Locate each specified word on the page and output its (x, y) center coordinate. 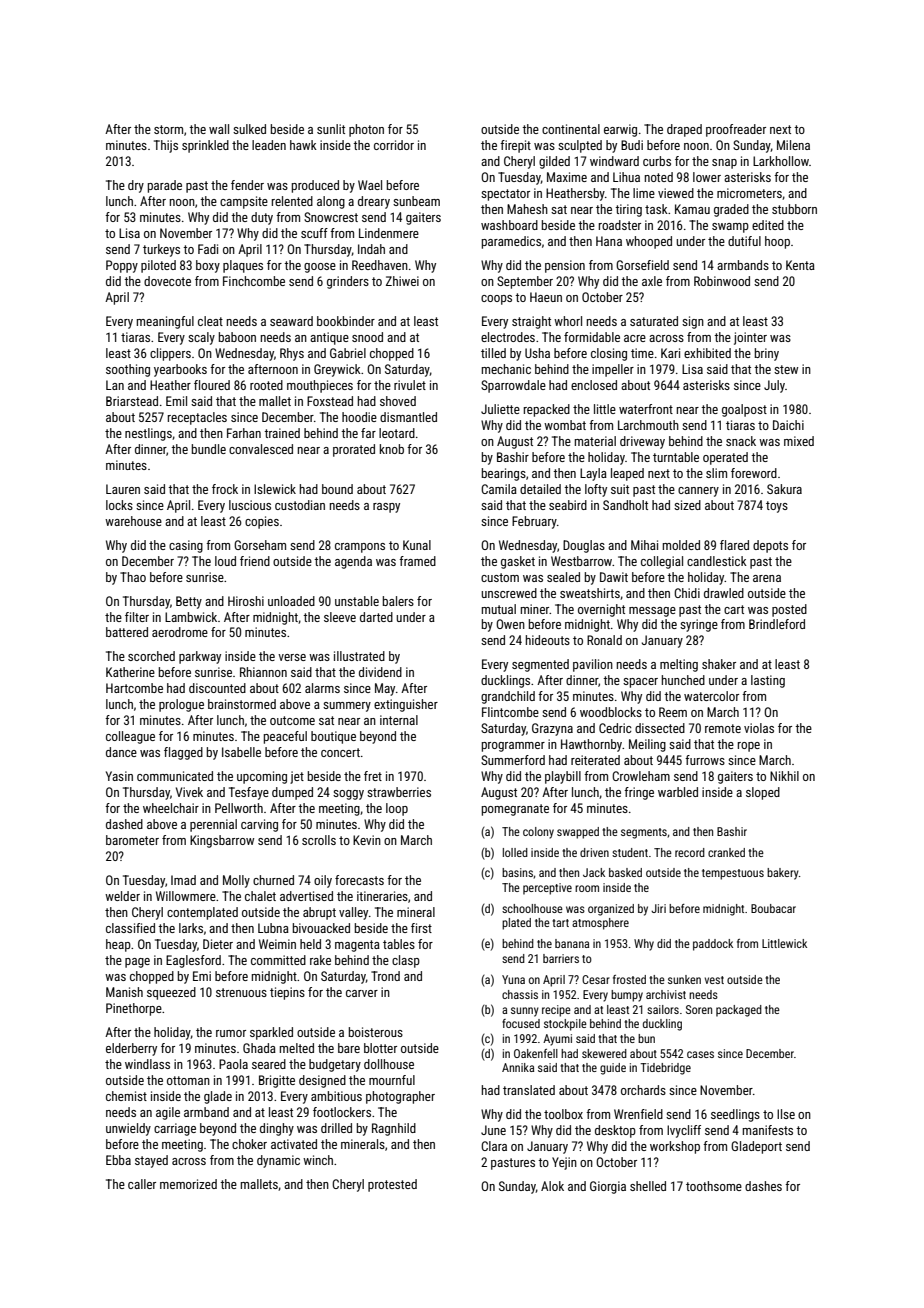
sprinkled (205, 146)
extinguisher (406, 705)
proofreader (736, 130)
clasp (406, 961)
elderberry (131, 1049)
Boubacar (773, 908)
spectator (505, 195)
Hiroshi (246, 601)
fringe (639, 793)
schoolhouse (532, 908)
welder (122, 896)
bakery (783, 874)
